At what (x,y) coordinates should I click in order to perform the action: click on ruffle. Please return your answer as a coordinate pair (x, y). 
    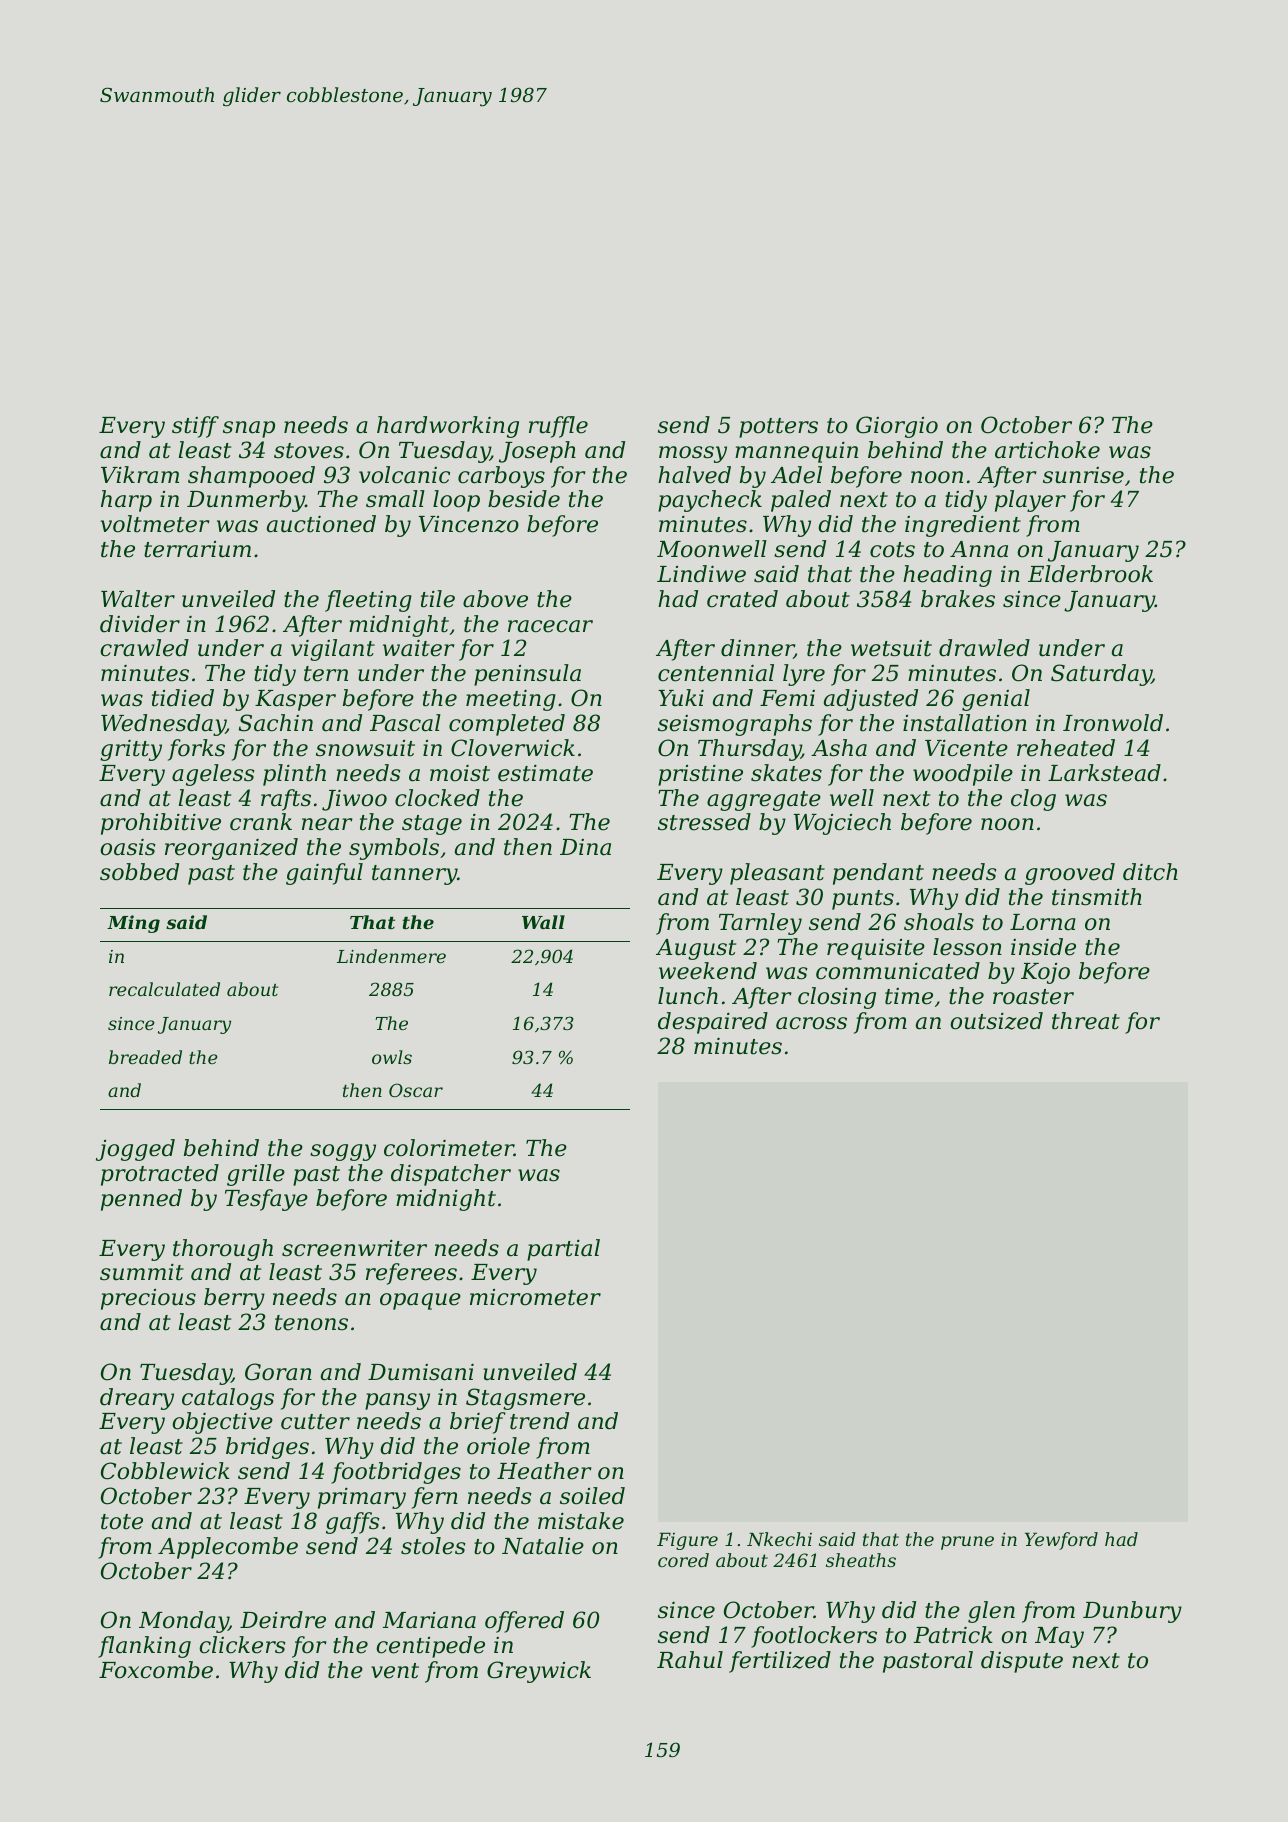
    Looking at the image, I should click on (558, 427).
